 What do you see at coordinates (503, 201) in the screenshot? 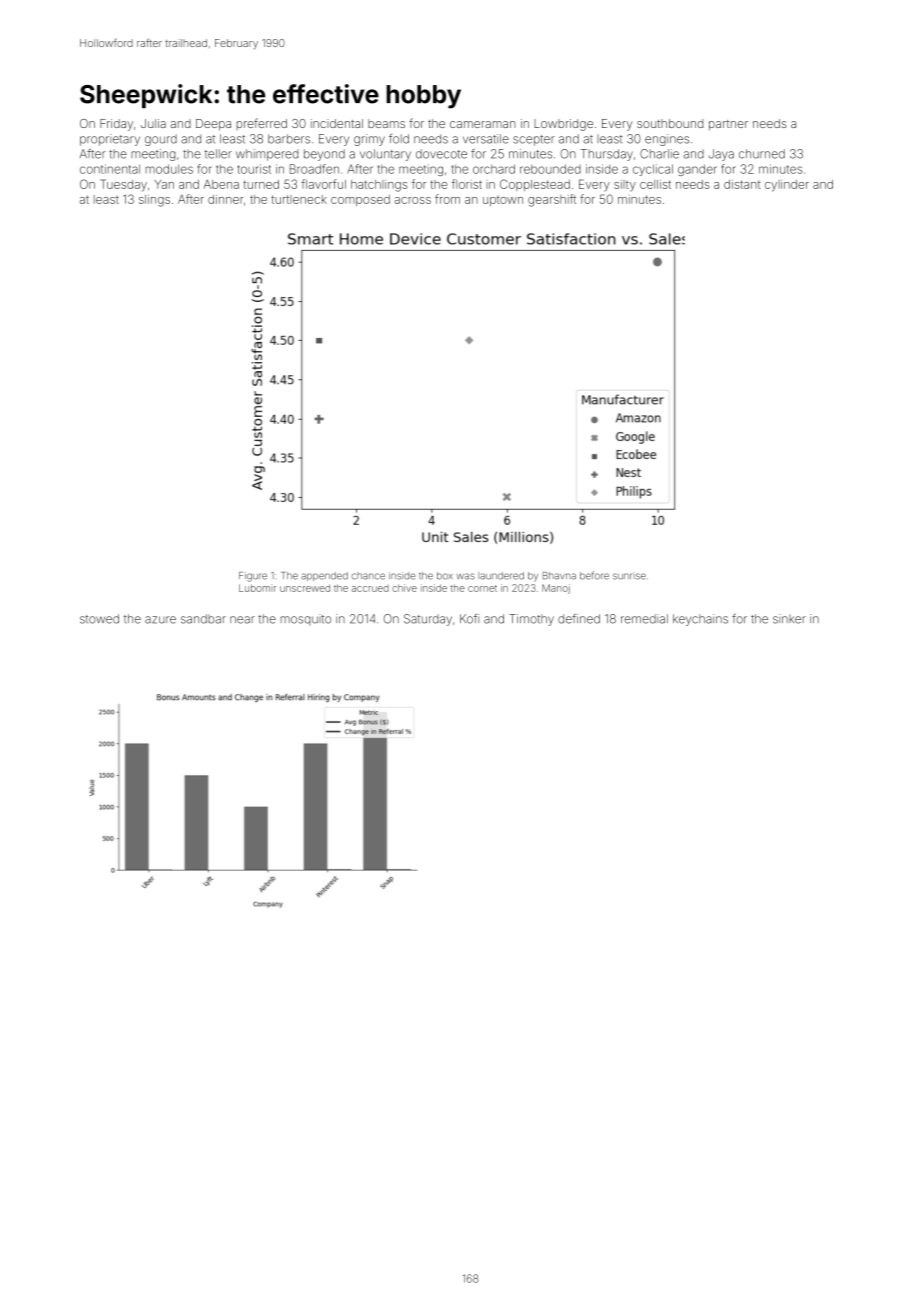
I see `uptown` at bounding box center [503, 201].
